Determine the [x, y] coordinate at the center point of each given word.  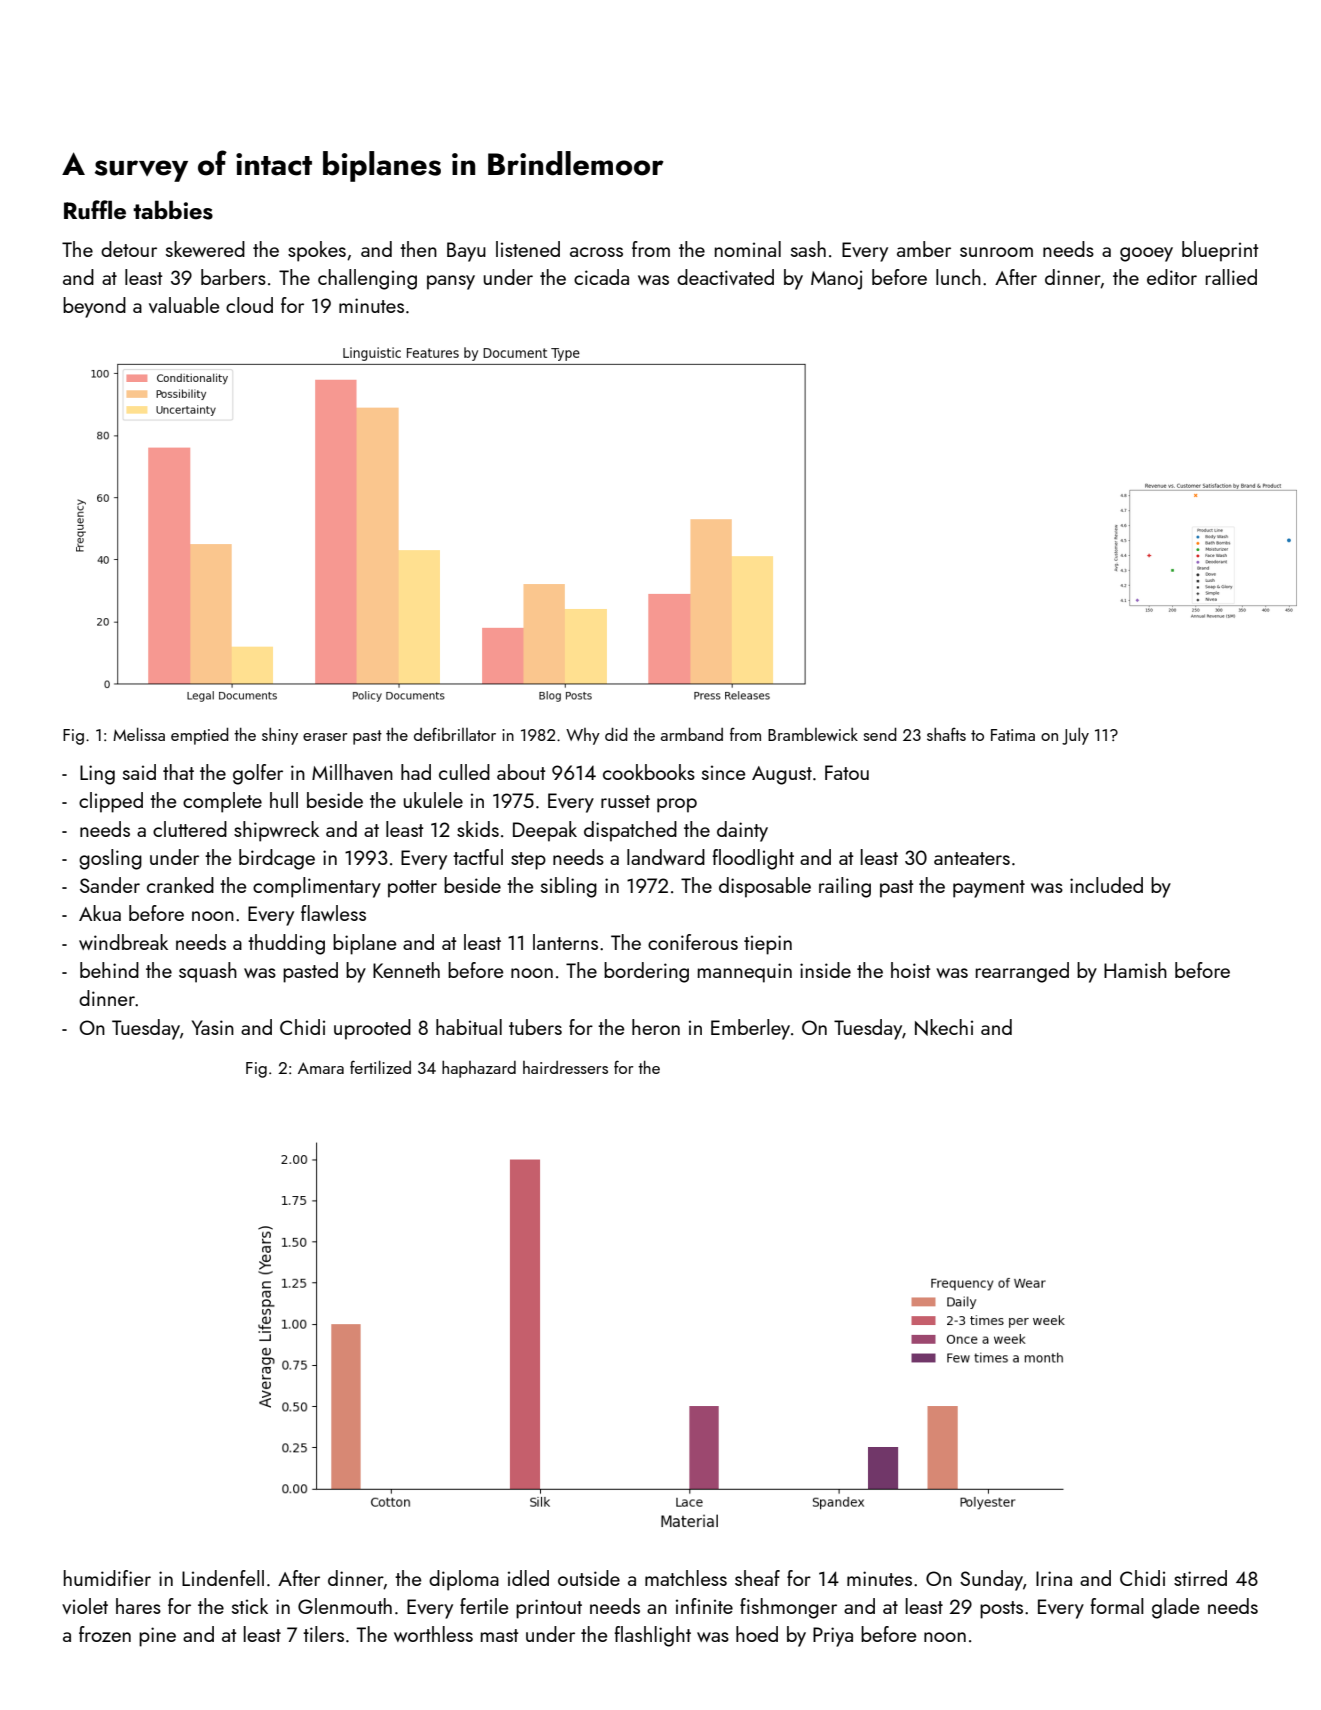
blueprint [1220, 251]
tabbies [173, 210]
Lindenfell [223, 1578]
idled [528, 1578]
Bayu [466, 252]
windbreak [123, 942]
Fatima [1013, 735]
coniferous [693, 942]
